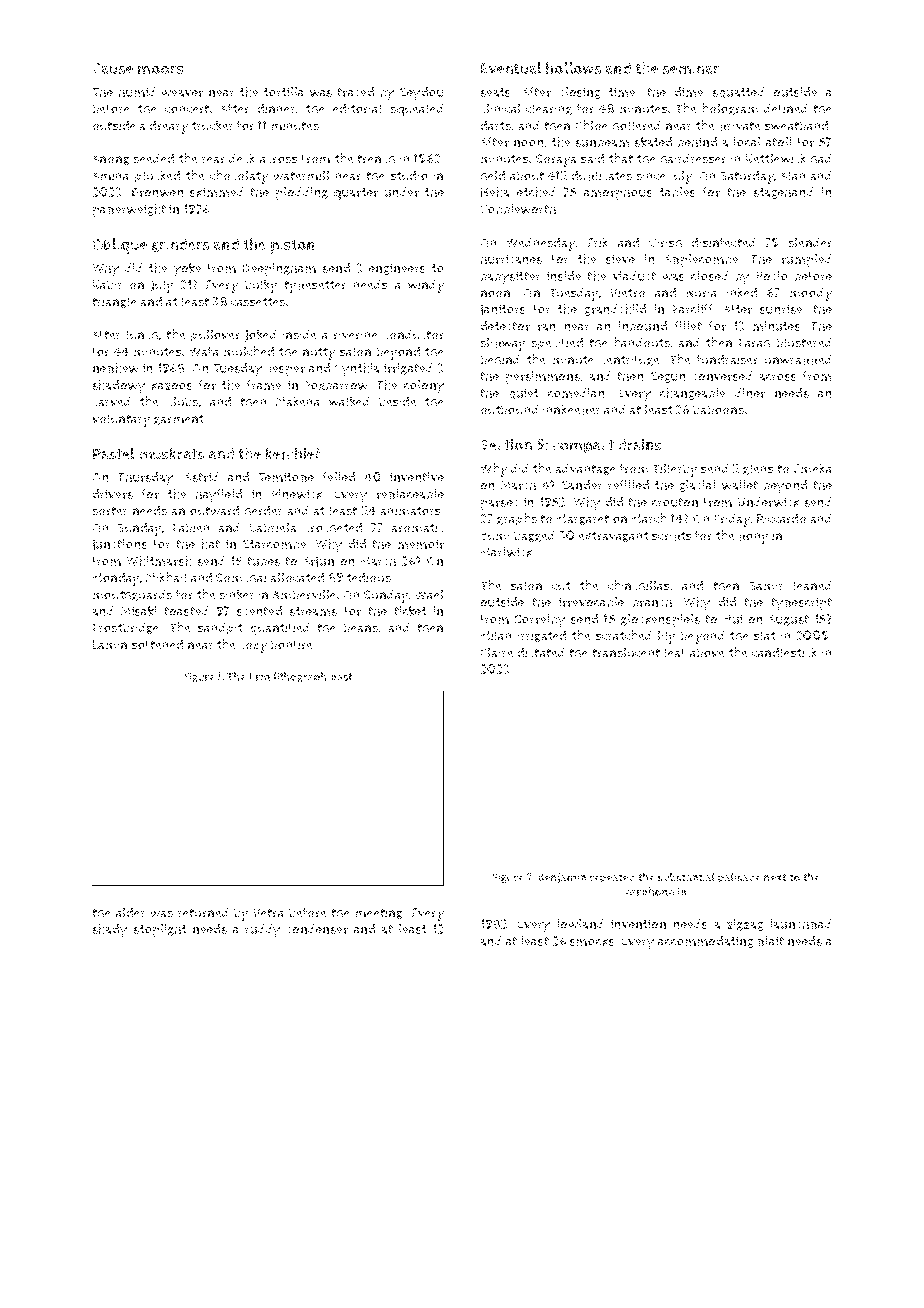 Image resolution: width=924 pixels, height=1308 pixels. Describe the element at coordinates (356, 194) in the screenshot. I see `quarter` at that location.
